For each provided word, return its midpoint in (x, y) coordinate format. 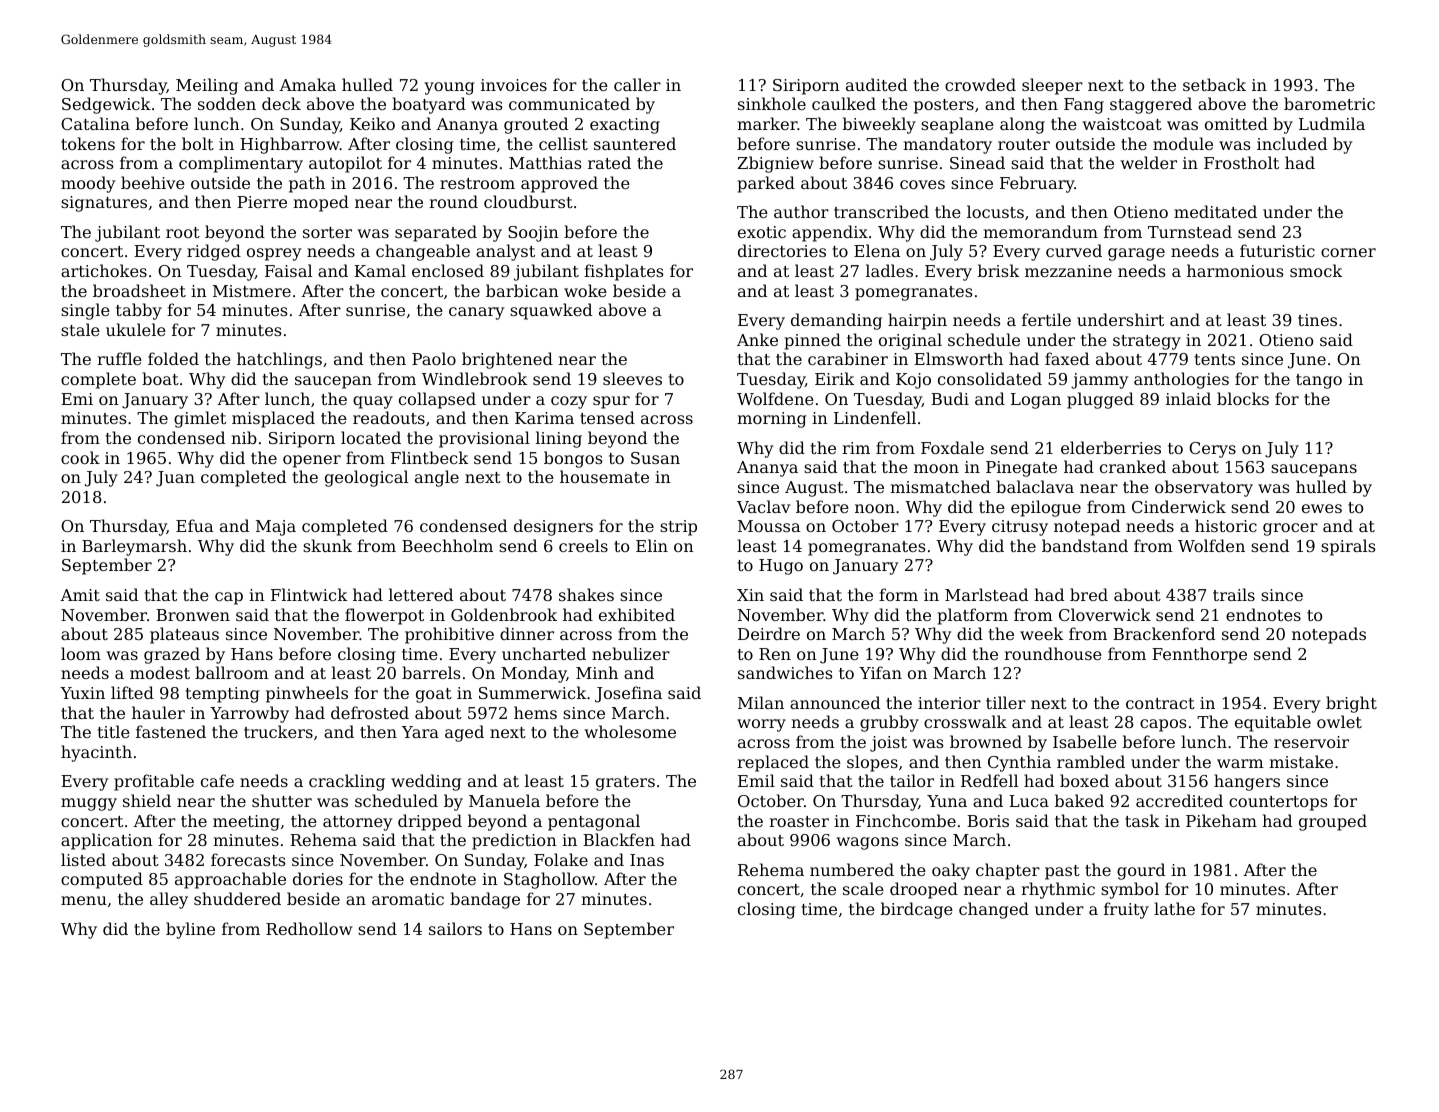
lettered (421, 594)
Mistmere (252, 291)
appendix (830, 233)
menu (84, 900)
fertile (1046, 319)
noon (875, 508)
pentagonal (594, 822)
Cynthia (1019, 763)
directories (782, 250)
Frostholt (1241, 162)
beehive (153, 182)
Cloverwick (1105, 614)
